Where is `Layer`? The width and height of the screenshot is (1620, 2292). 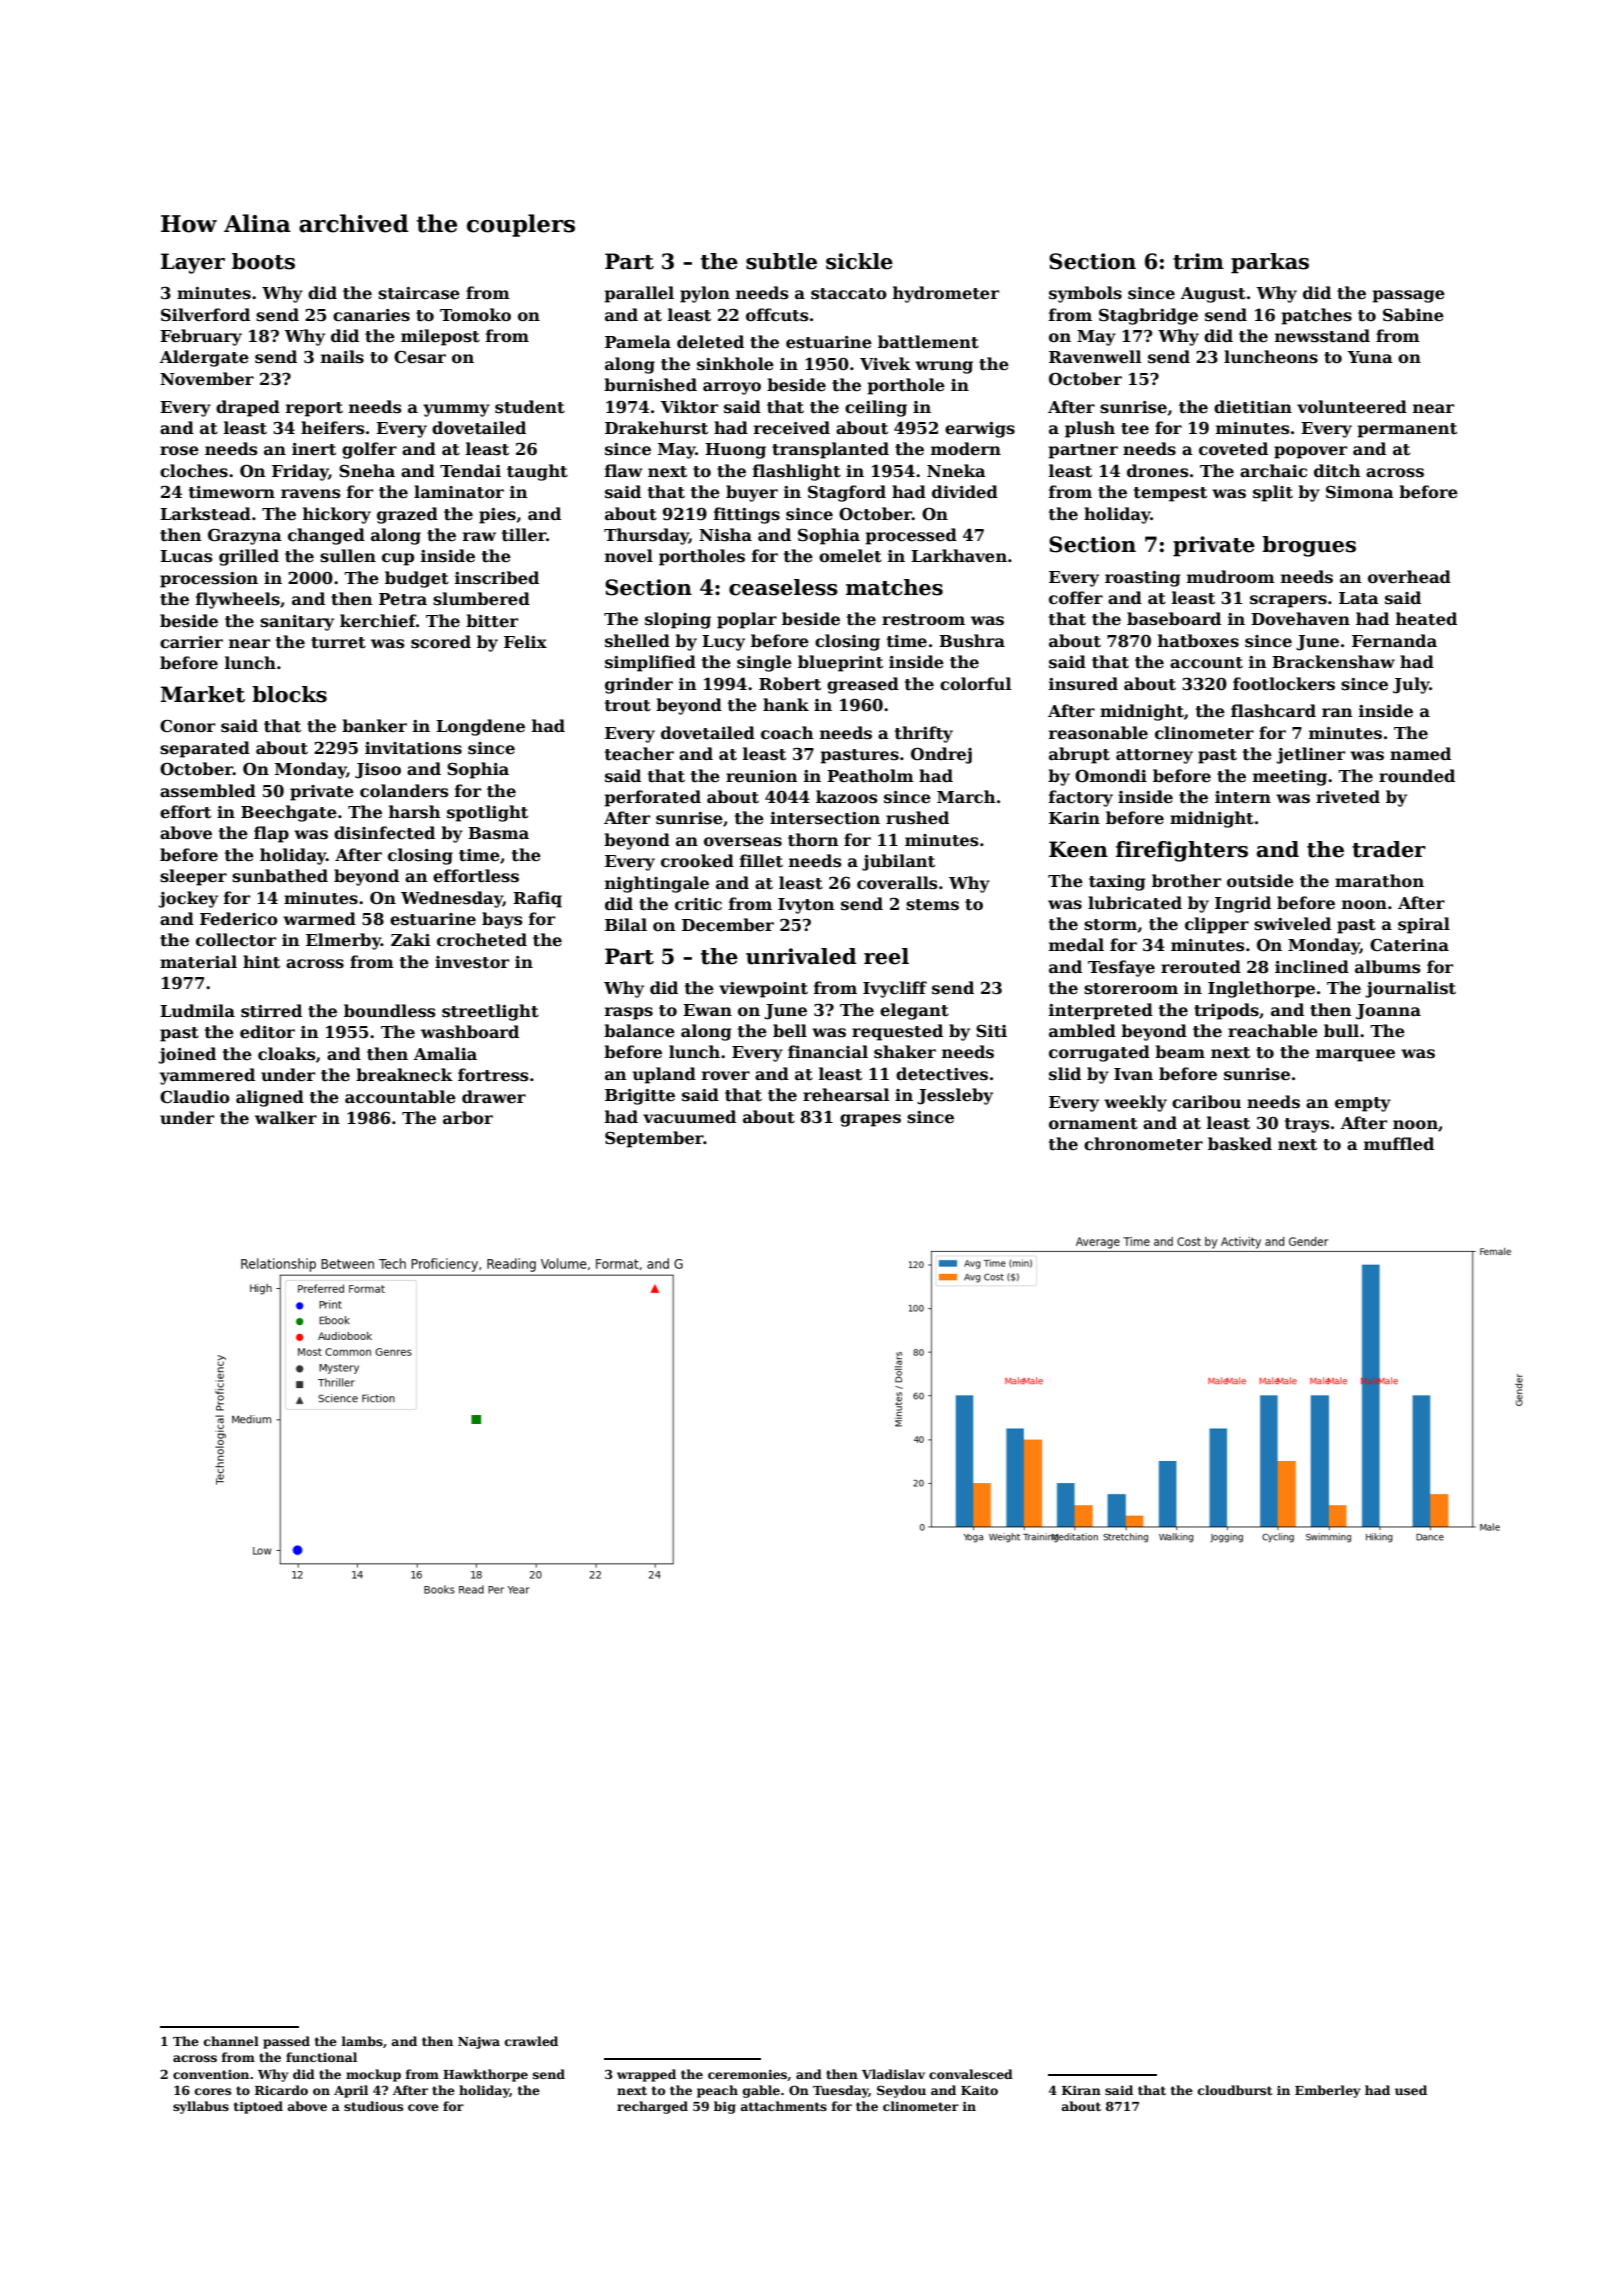 Layer is located at coordinates (193, 263).
